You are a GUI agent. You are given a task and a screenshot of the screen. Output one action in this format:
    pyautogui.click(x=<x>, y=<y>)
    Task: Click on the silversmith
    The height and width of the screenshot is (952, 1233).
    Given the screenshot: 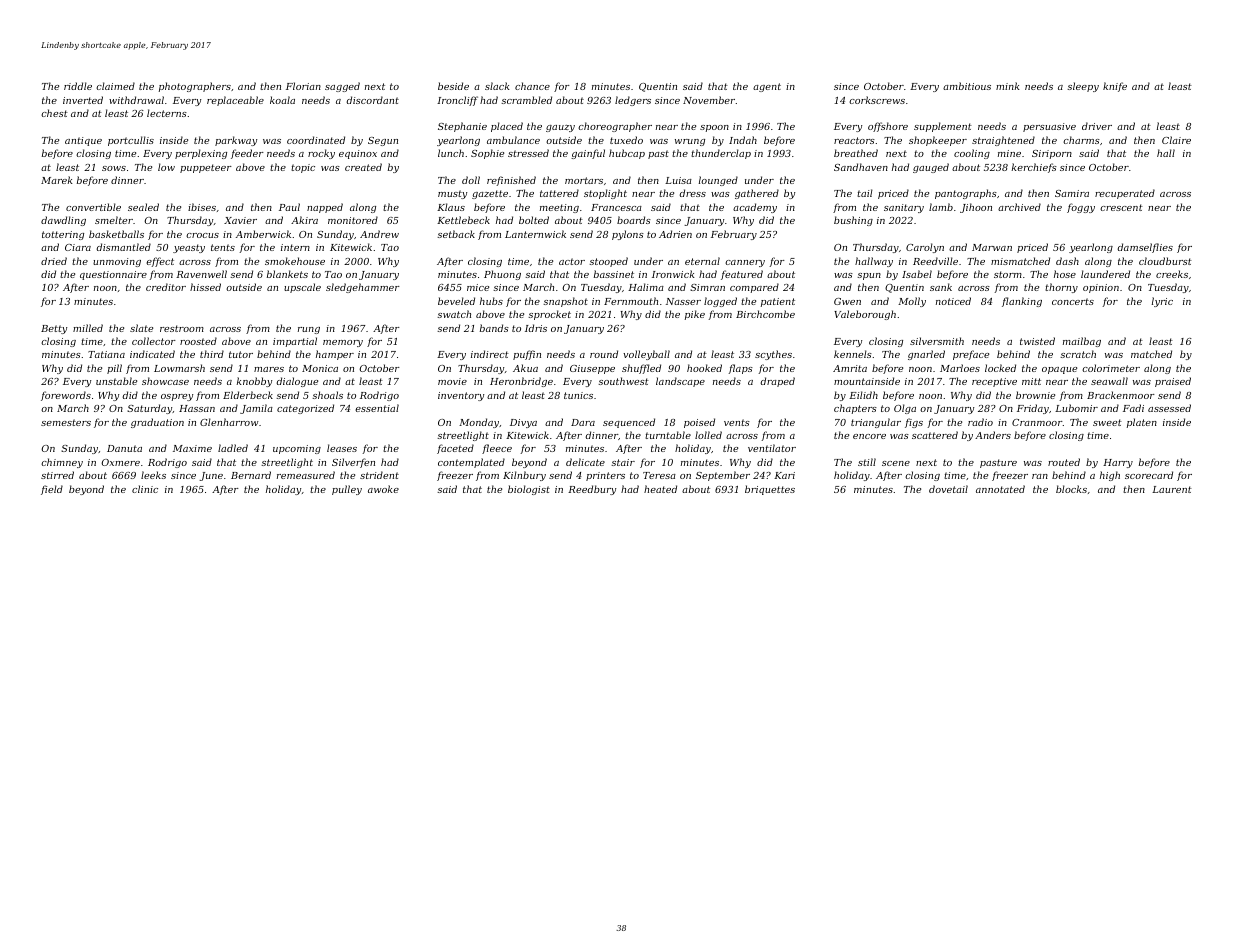 What is the action you would take?
    pyautogui.click(x=937, y=341)
